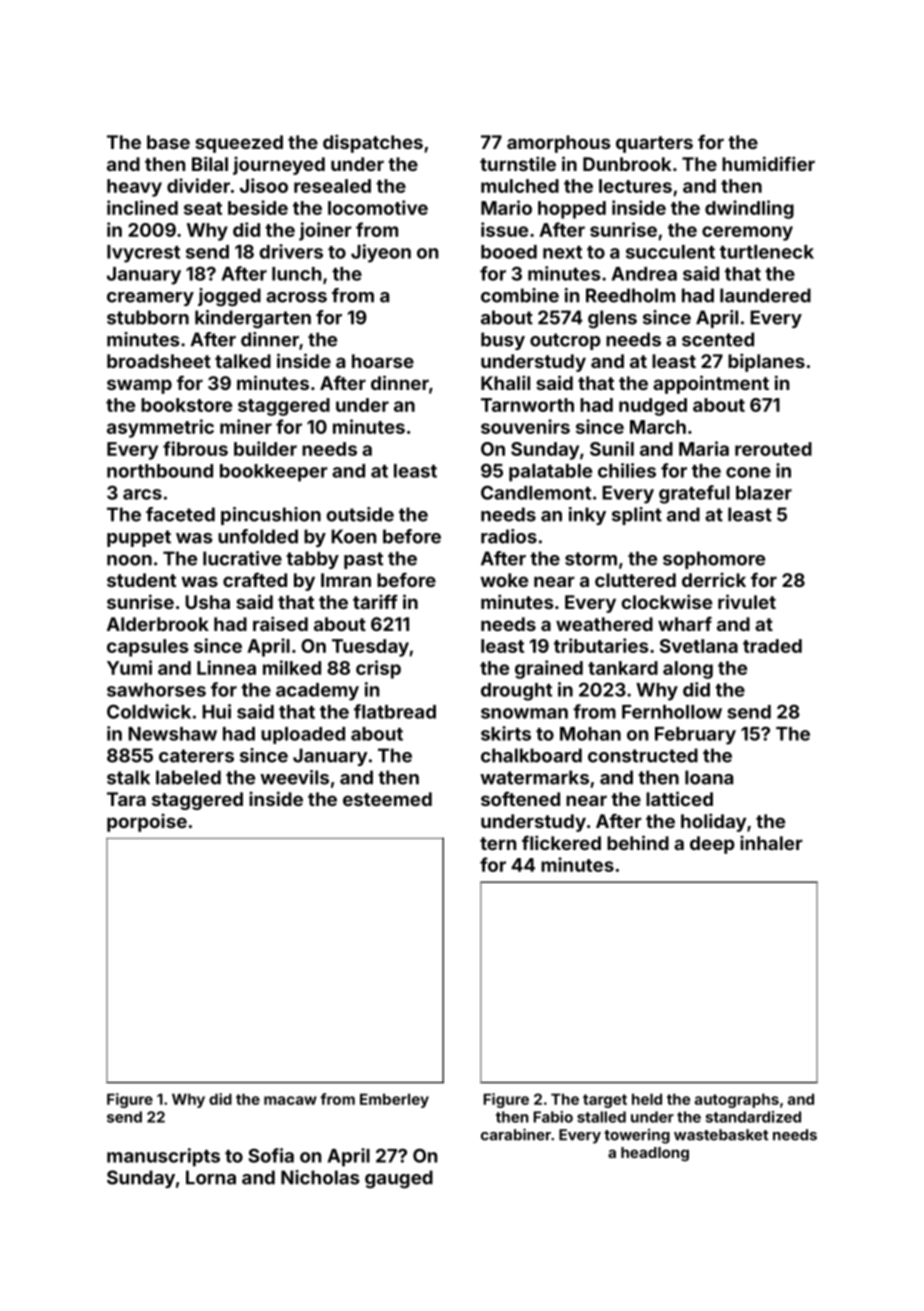  What do you see at coordinates (516, 692) in the document?
I see `drought` at bounding box center [516, 692].
